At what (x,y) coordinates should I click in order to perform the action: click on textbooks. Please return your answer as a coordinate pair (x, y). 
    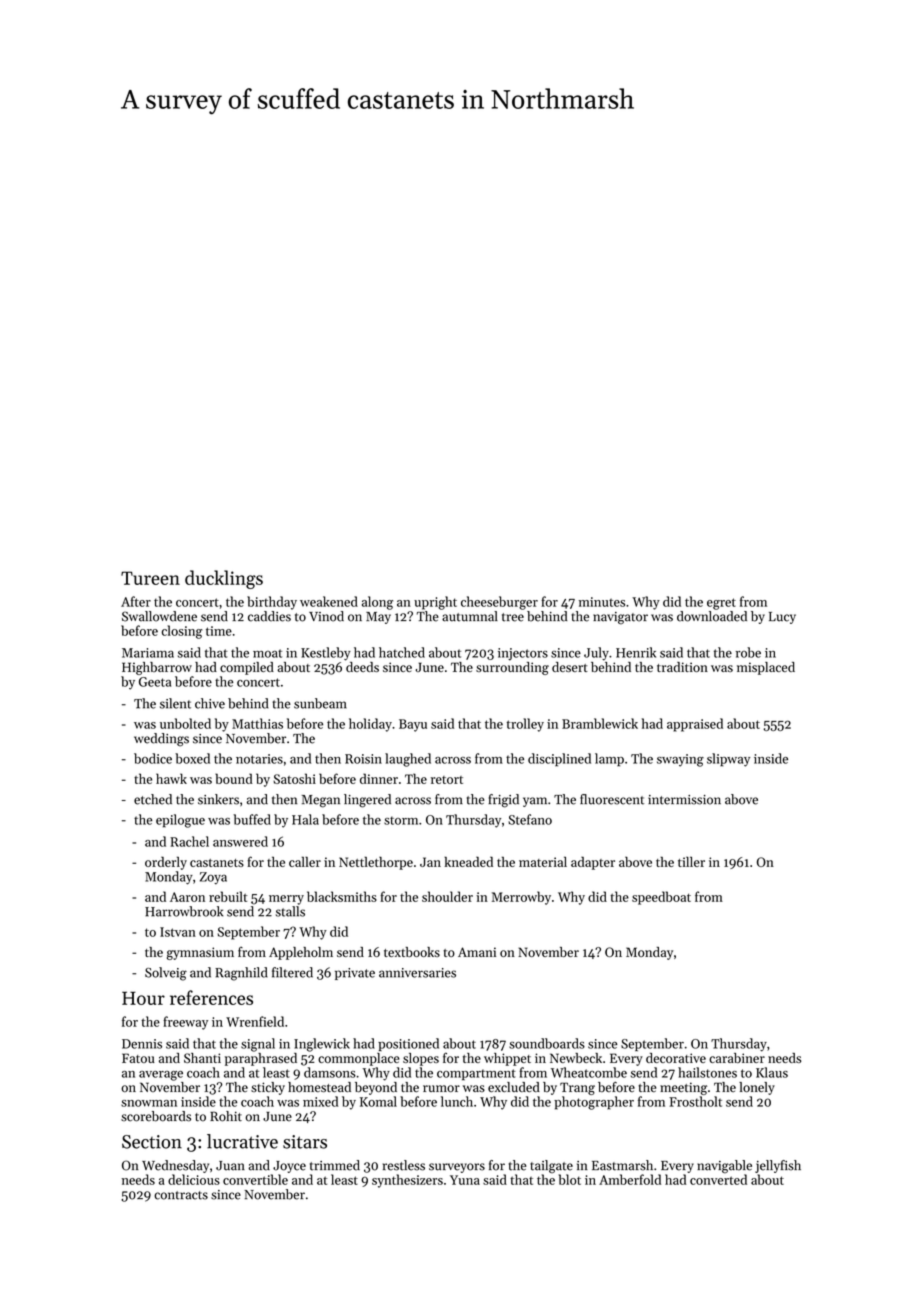
    Looking at the image, I should click on (412, 952).
